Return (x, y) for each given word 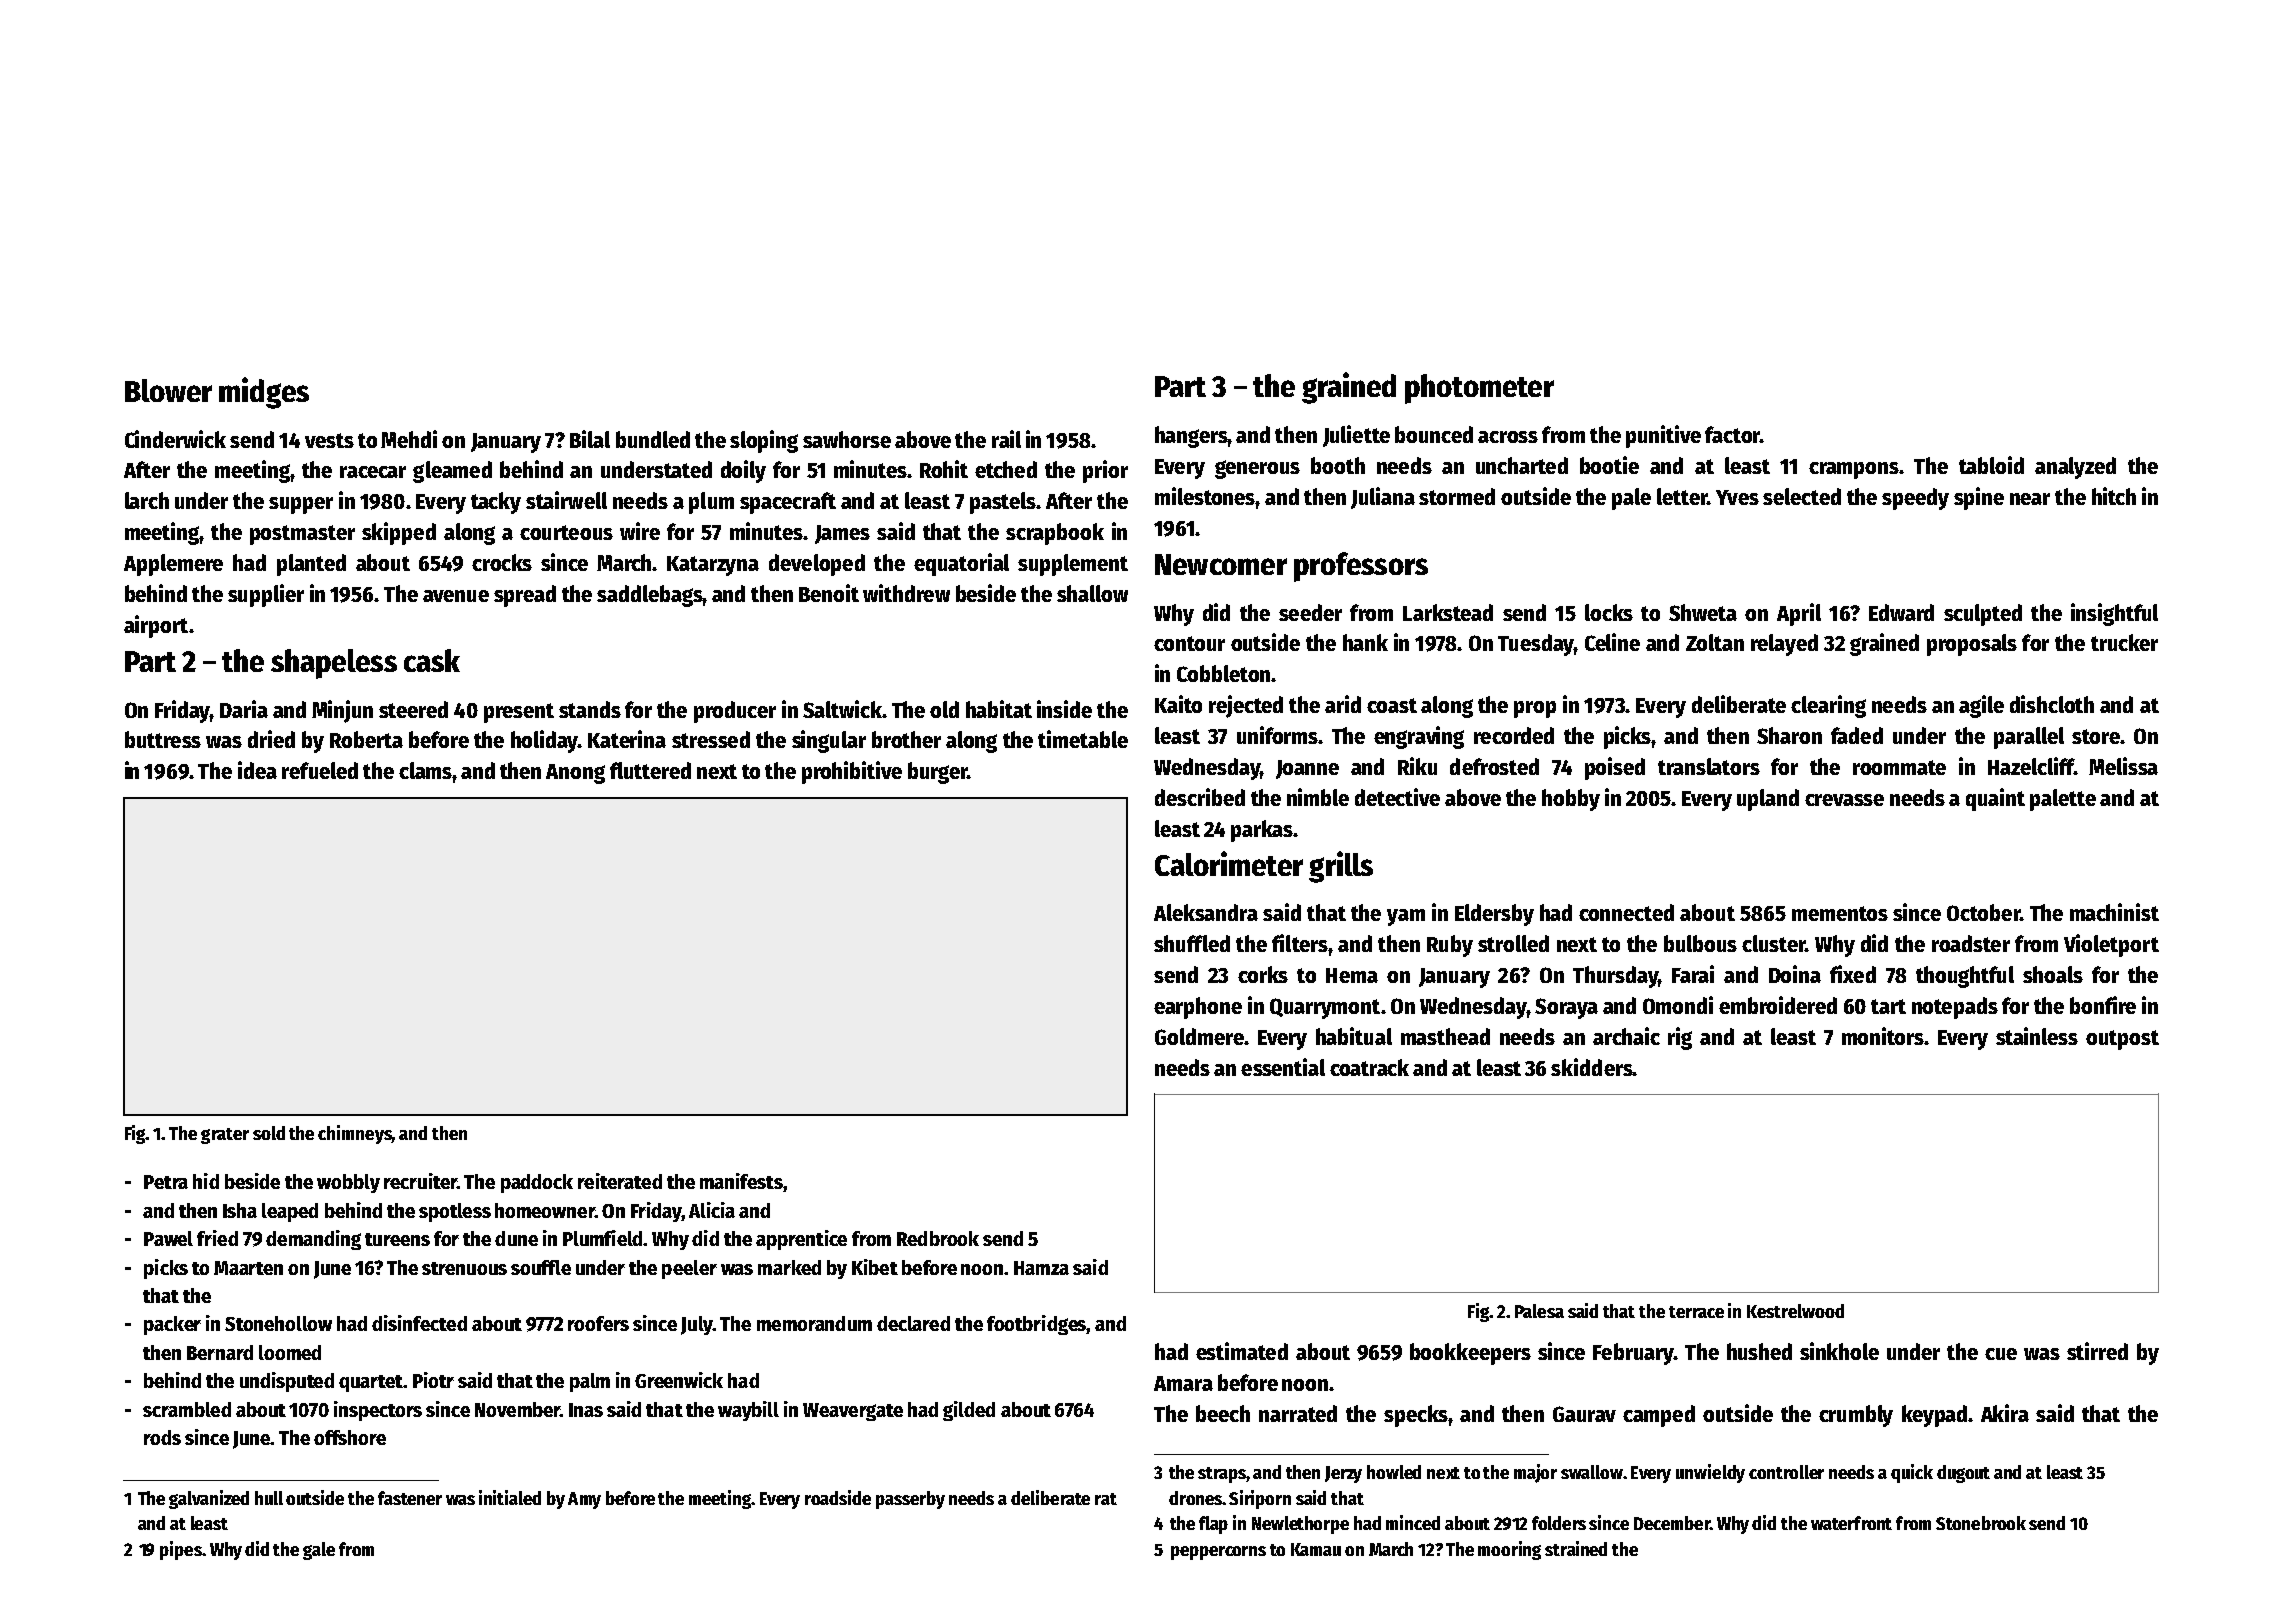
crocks (502, 562)
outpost (2122, 1040)
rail (1006, 439)
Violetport (2111, 945)
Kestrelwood (1795, 1311)
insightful (2114, 614)
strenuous (464, 1268)
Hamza (1041, 1268)
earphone (1198, 1008)
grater (225, 1136)
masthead (1445, 1036)
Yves (1737, 497)
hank (1365, 642)
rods (162, 1437)
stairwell (566, 500)
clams (425, 770)
